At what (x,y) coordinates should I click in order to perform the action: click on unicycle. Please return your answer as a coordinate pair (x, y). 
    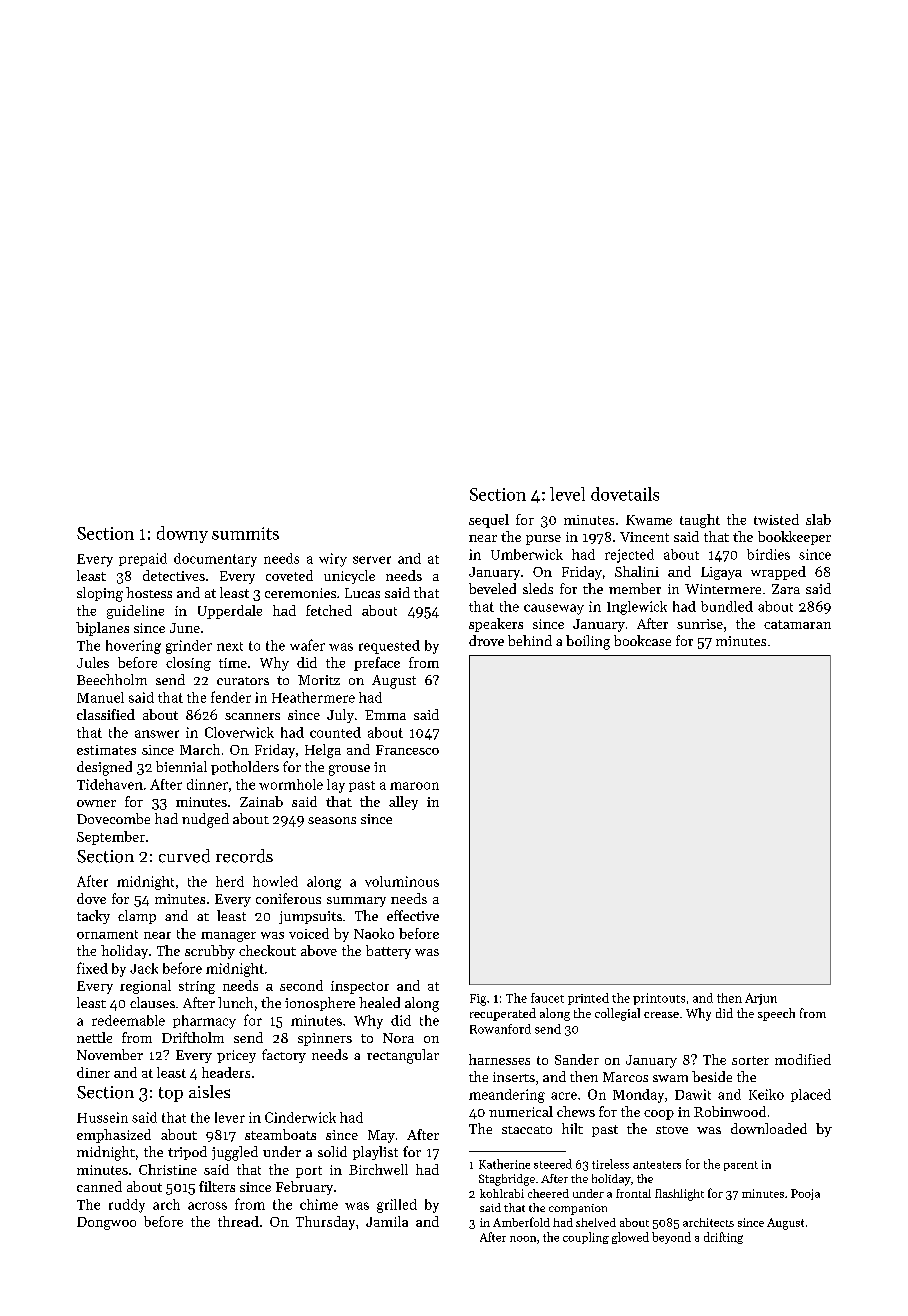
    Looking at the image, I should click on (349, 577).
